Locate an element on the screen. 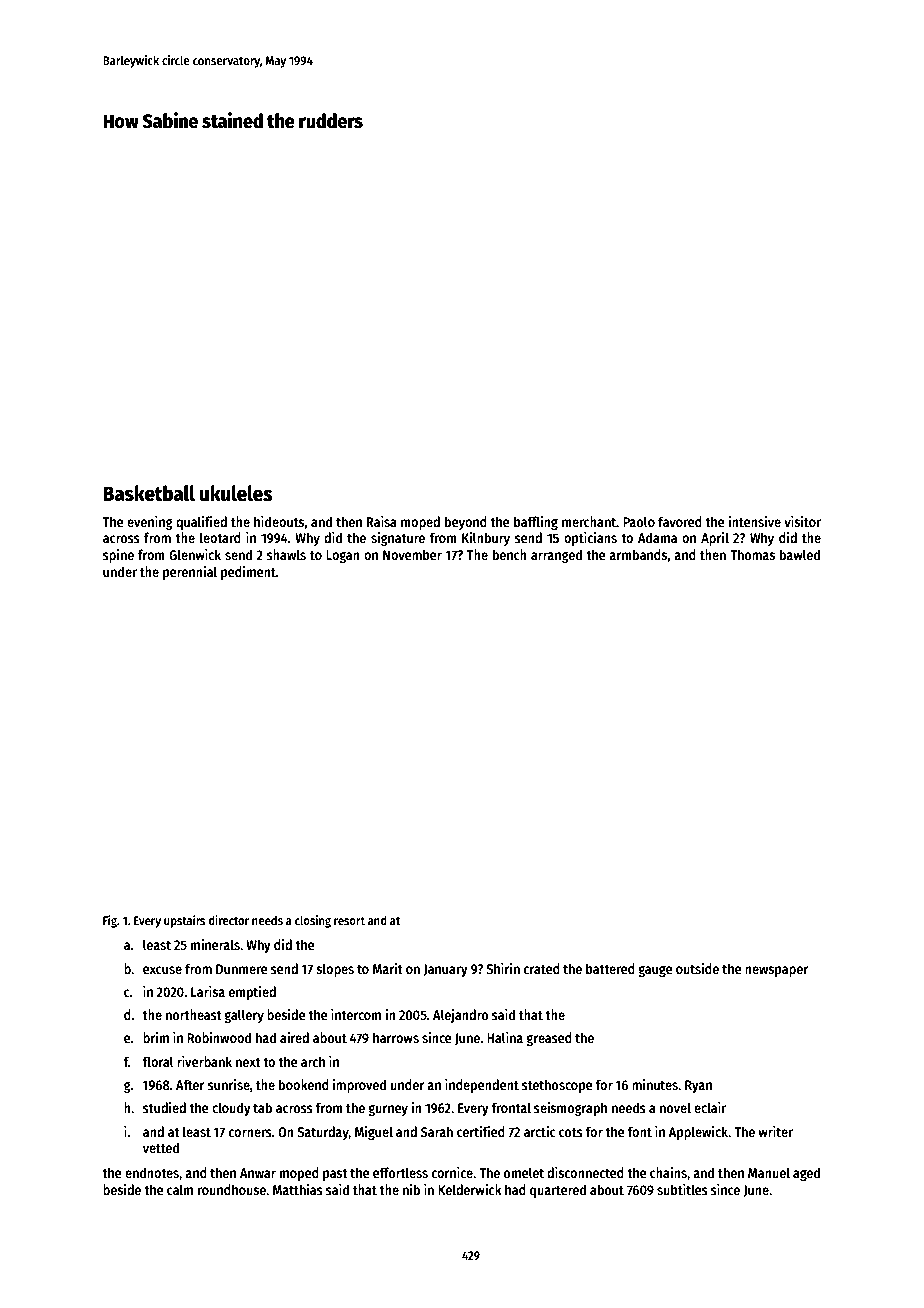 This screenshot has height=1308, width=924. pediment is located at coordinates (248, 573).
